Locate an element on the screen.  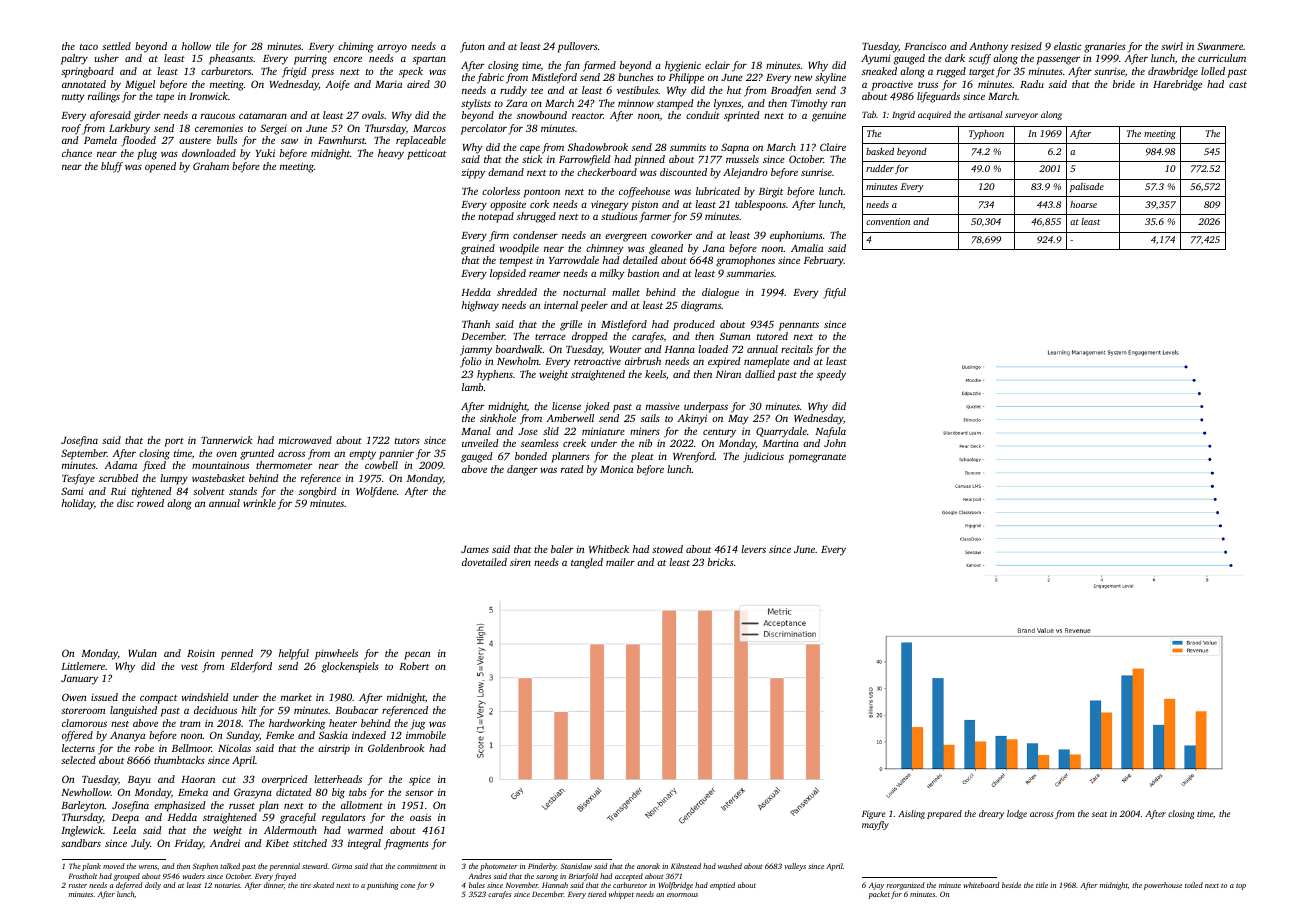
Francisco is located at coordinates (925, 46).
